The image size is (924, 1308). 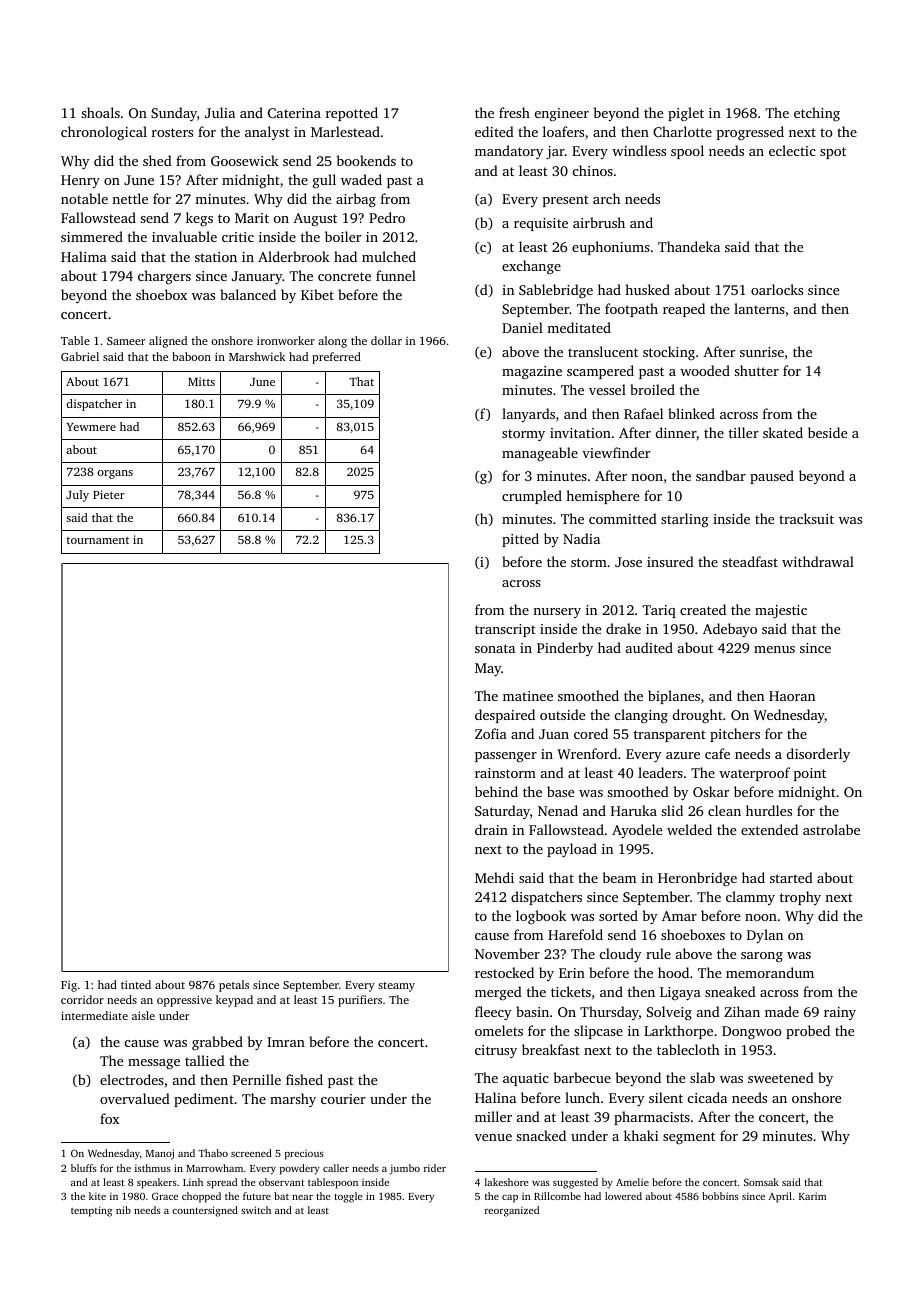 What do you see at coordinates (220, 112) in the screenshot?
I see `Julia` at bounding box center [220, 112].
